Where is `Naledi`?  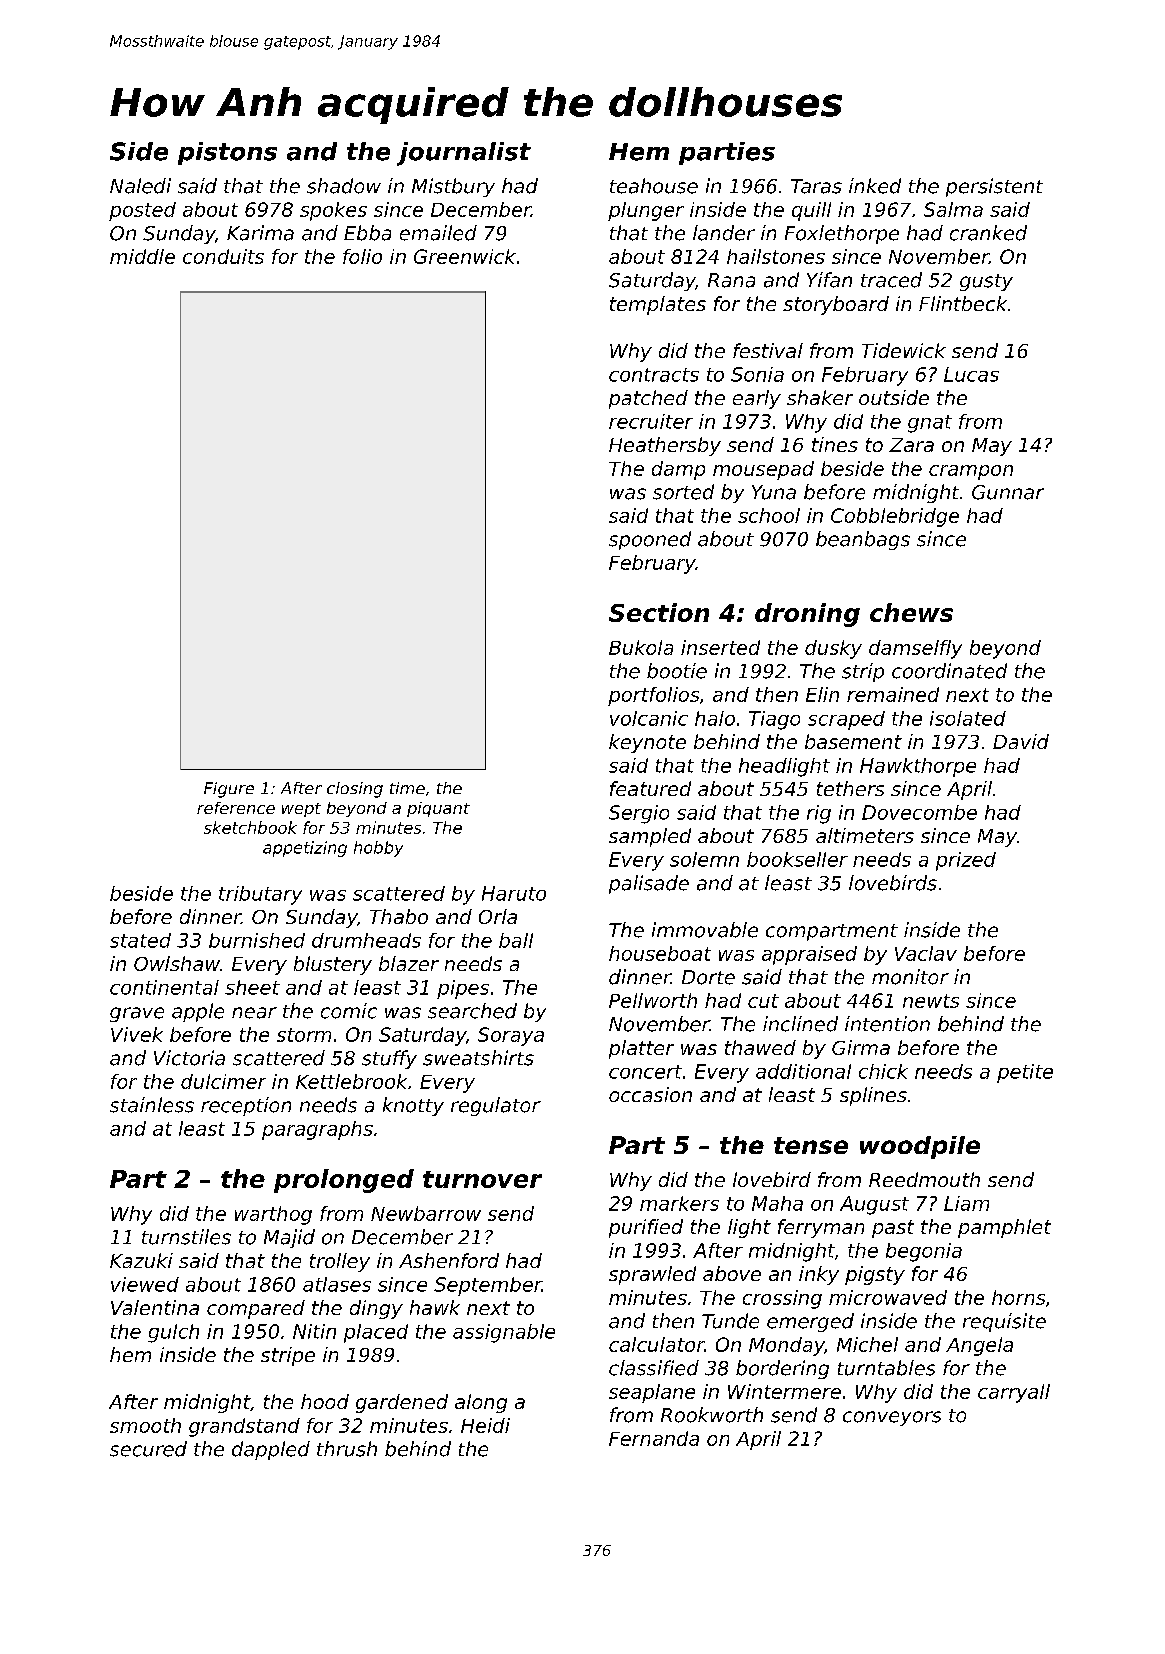 Naledi is located at coordinates (140, 186).
